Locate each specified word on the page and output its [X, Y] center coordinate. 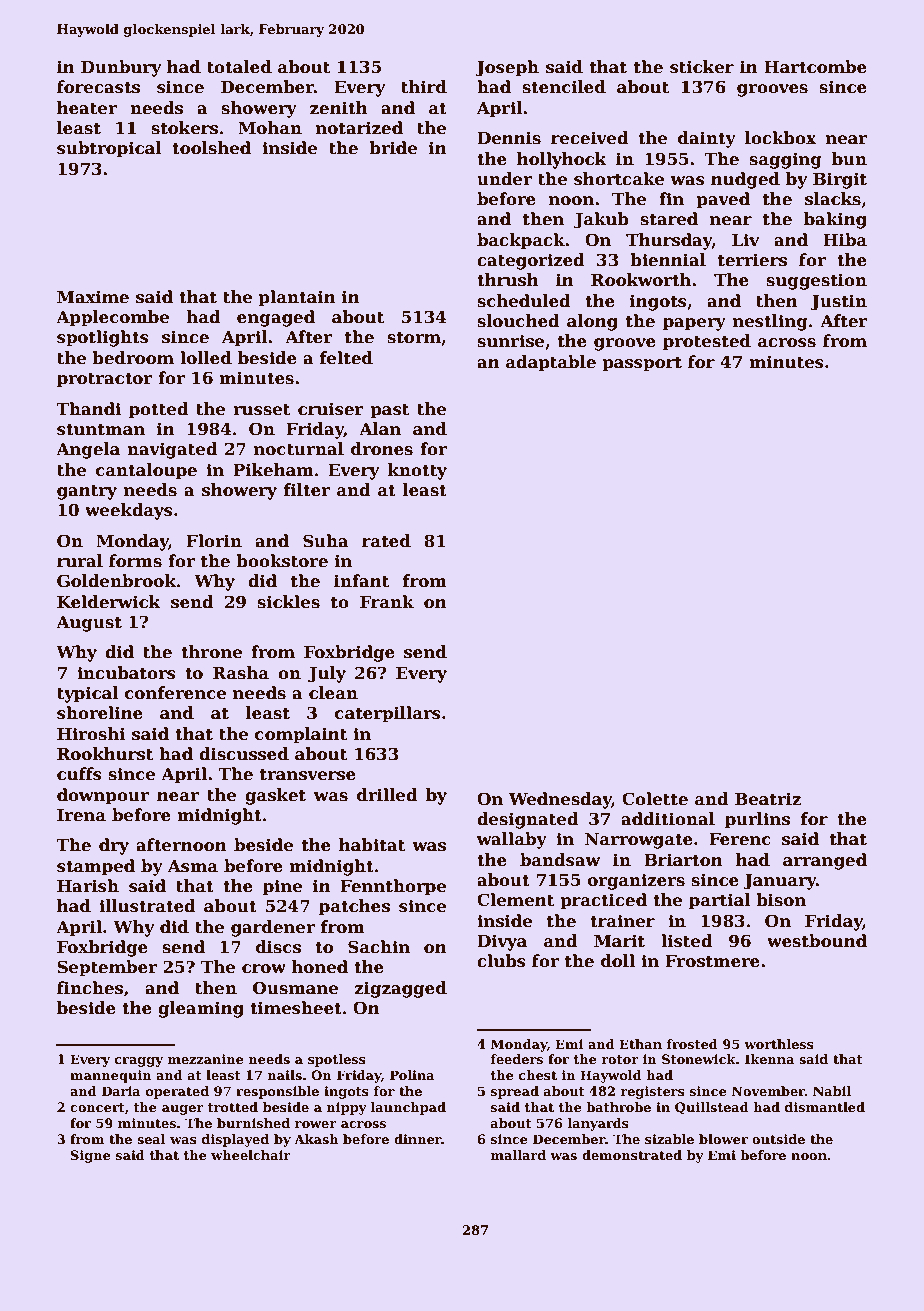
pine [282, 887]
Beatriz [768, 799]
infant [361, 581]
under [504, 179]
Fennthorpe [393, 887]
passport [642, 364]
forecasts [98, 87]
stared [669, 219]
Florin [214, 541]
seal [151, 1139]
